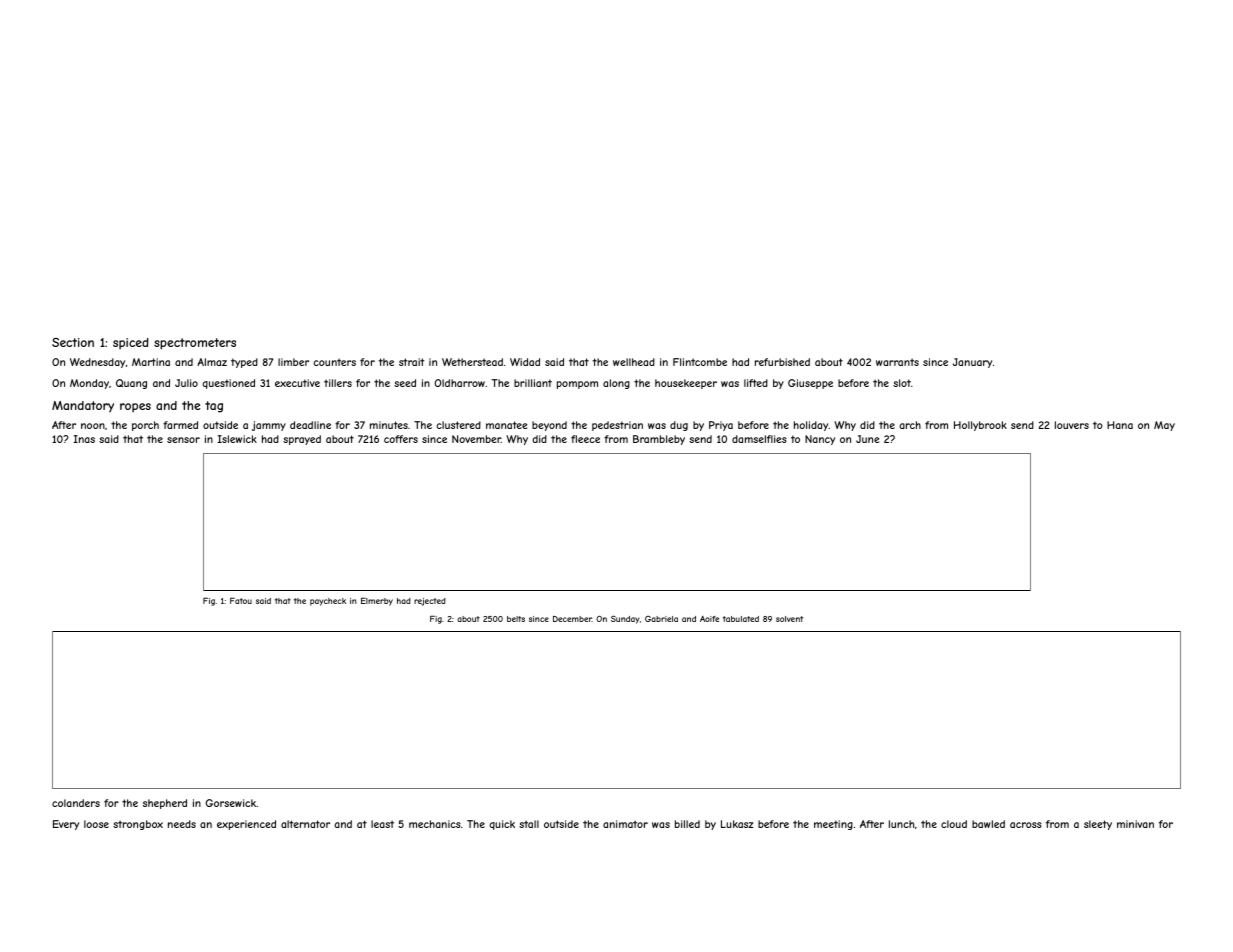 This page has height=952, width=1233. What do you see at coordinates (820, 440) in the page?
I see `Nancy` at bounding box center [820, 440].
